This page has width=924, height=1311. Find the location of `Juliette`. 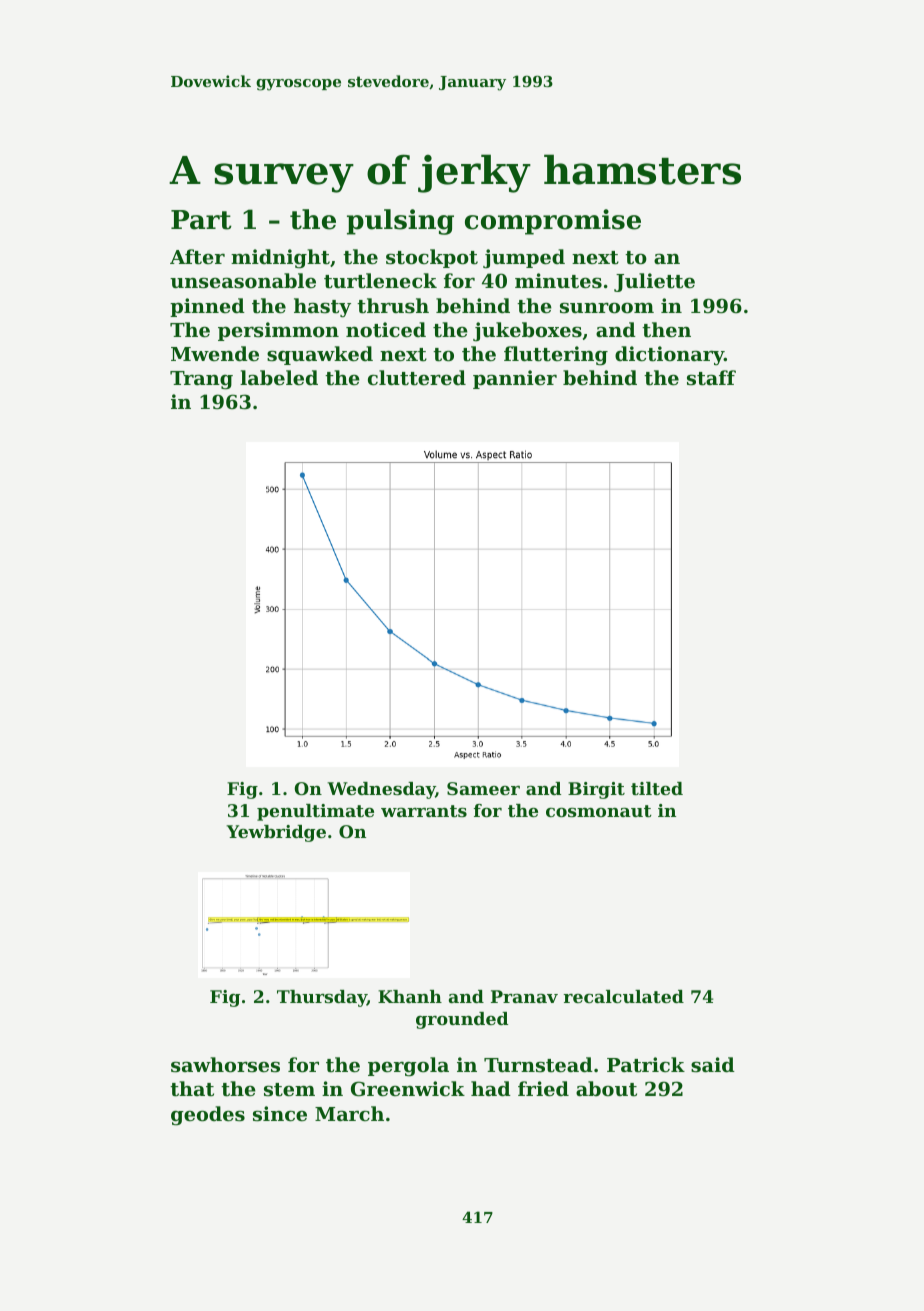

Juliette is located at coordinates (654, 282).
